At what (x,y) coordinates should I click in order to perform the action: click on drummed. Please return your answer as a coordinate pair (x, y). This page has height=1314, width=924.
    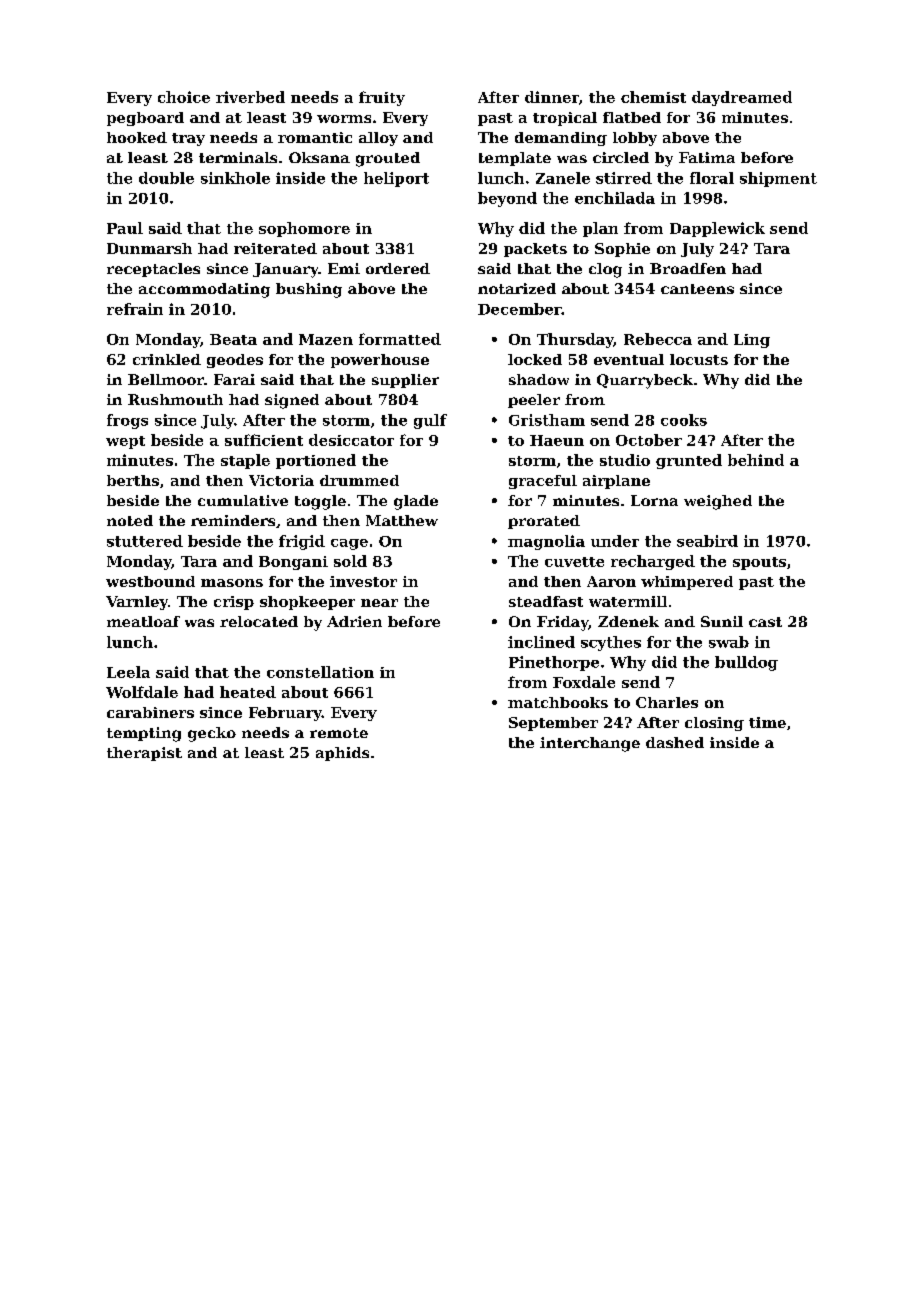
    Looking at the image, I should click on (359, 480).
